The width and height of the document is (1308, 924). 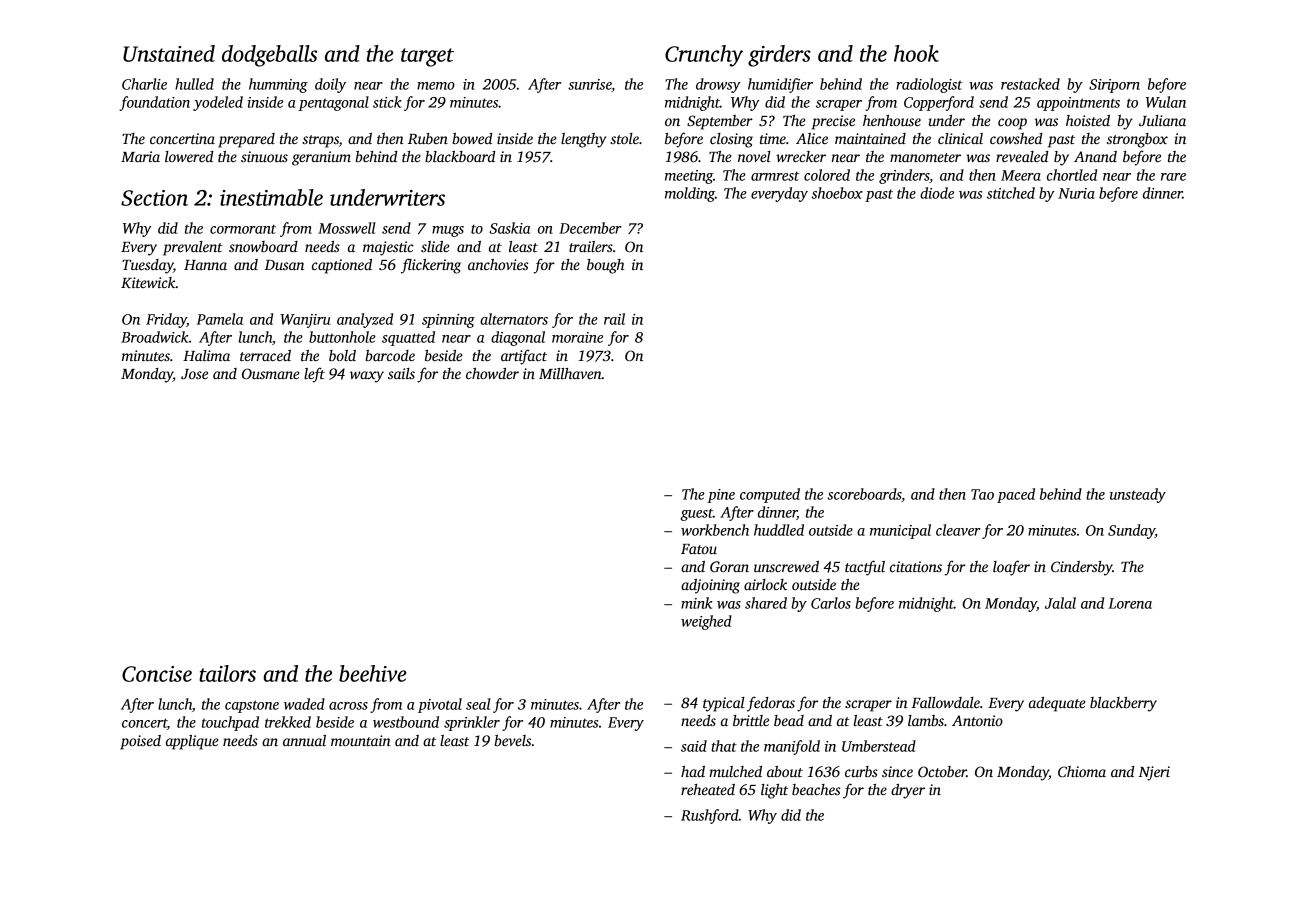 What do you see at coordinates (194, 374) in the document?
I see `Jose` at bounding box center [194, 374].
